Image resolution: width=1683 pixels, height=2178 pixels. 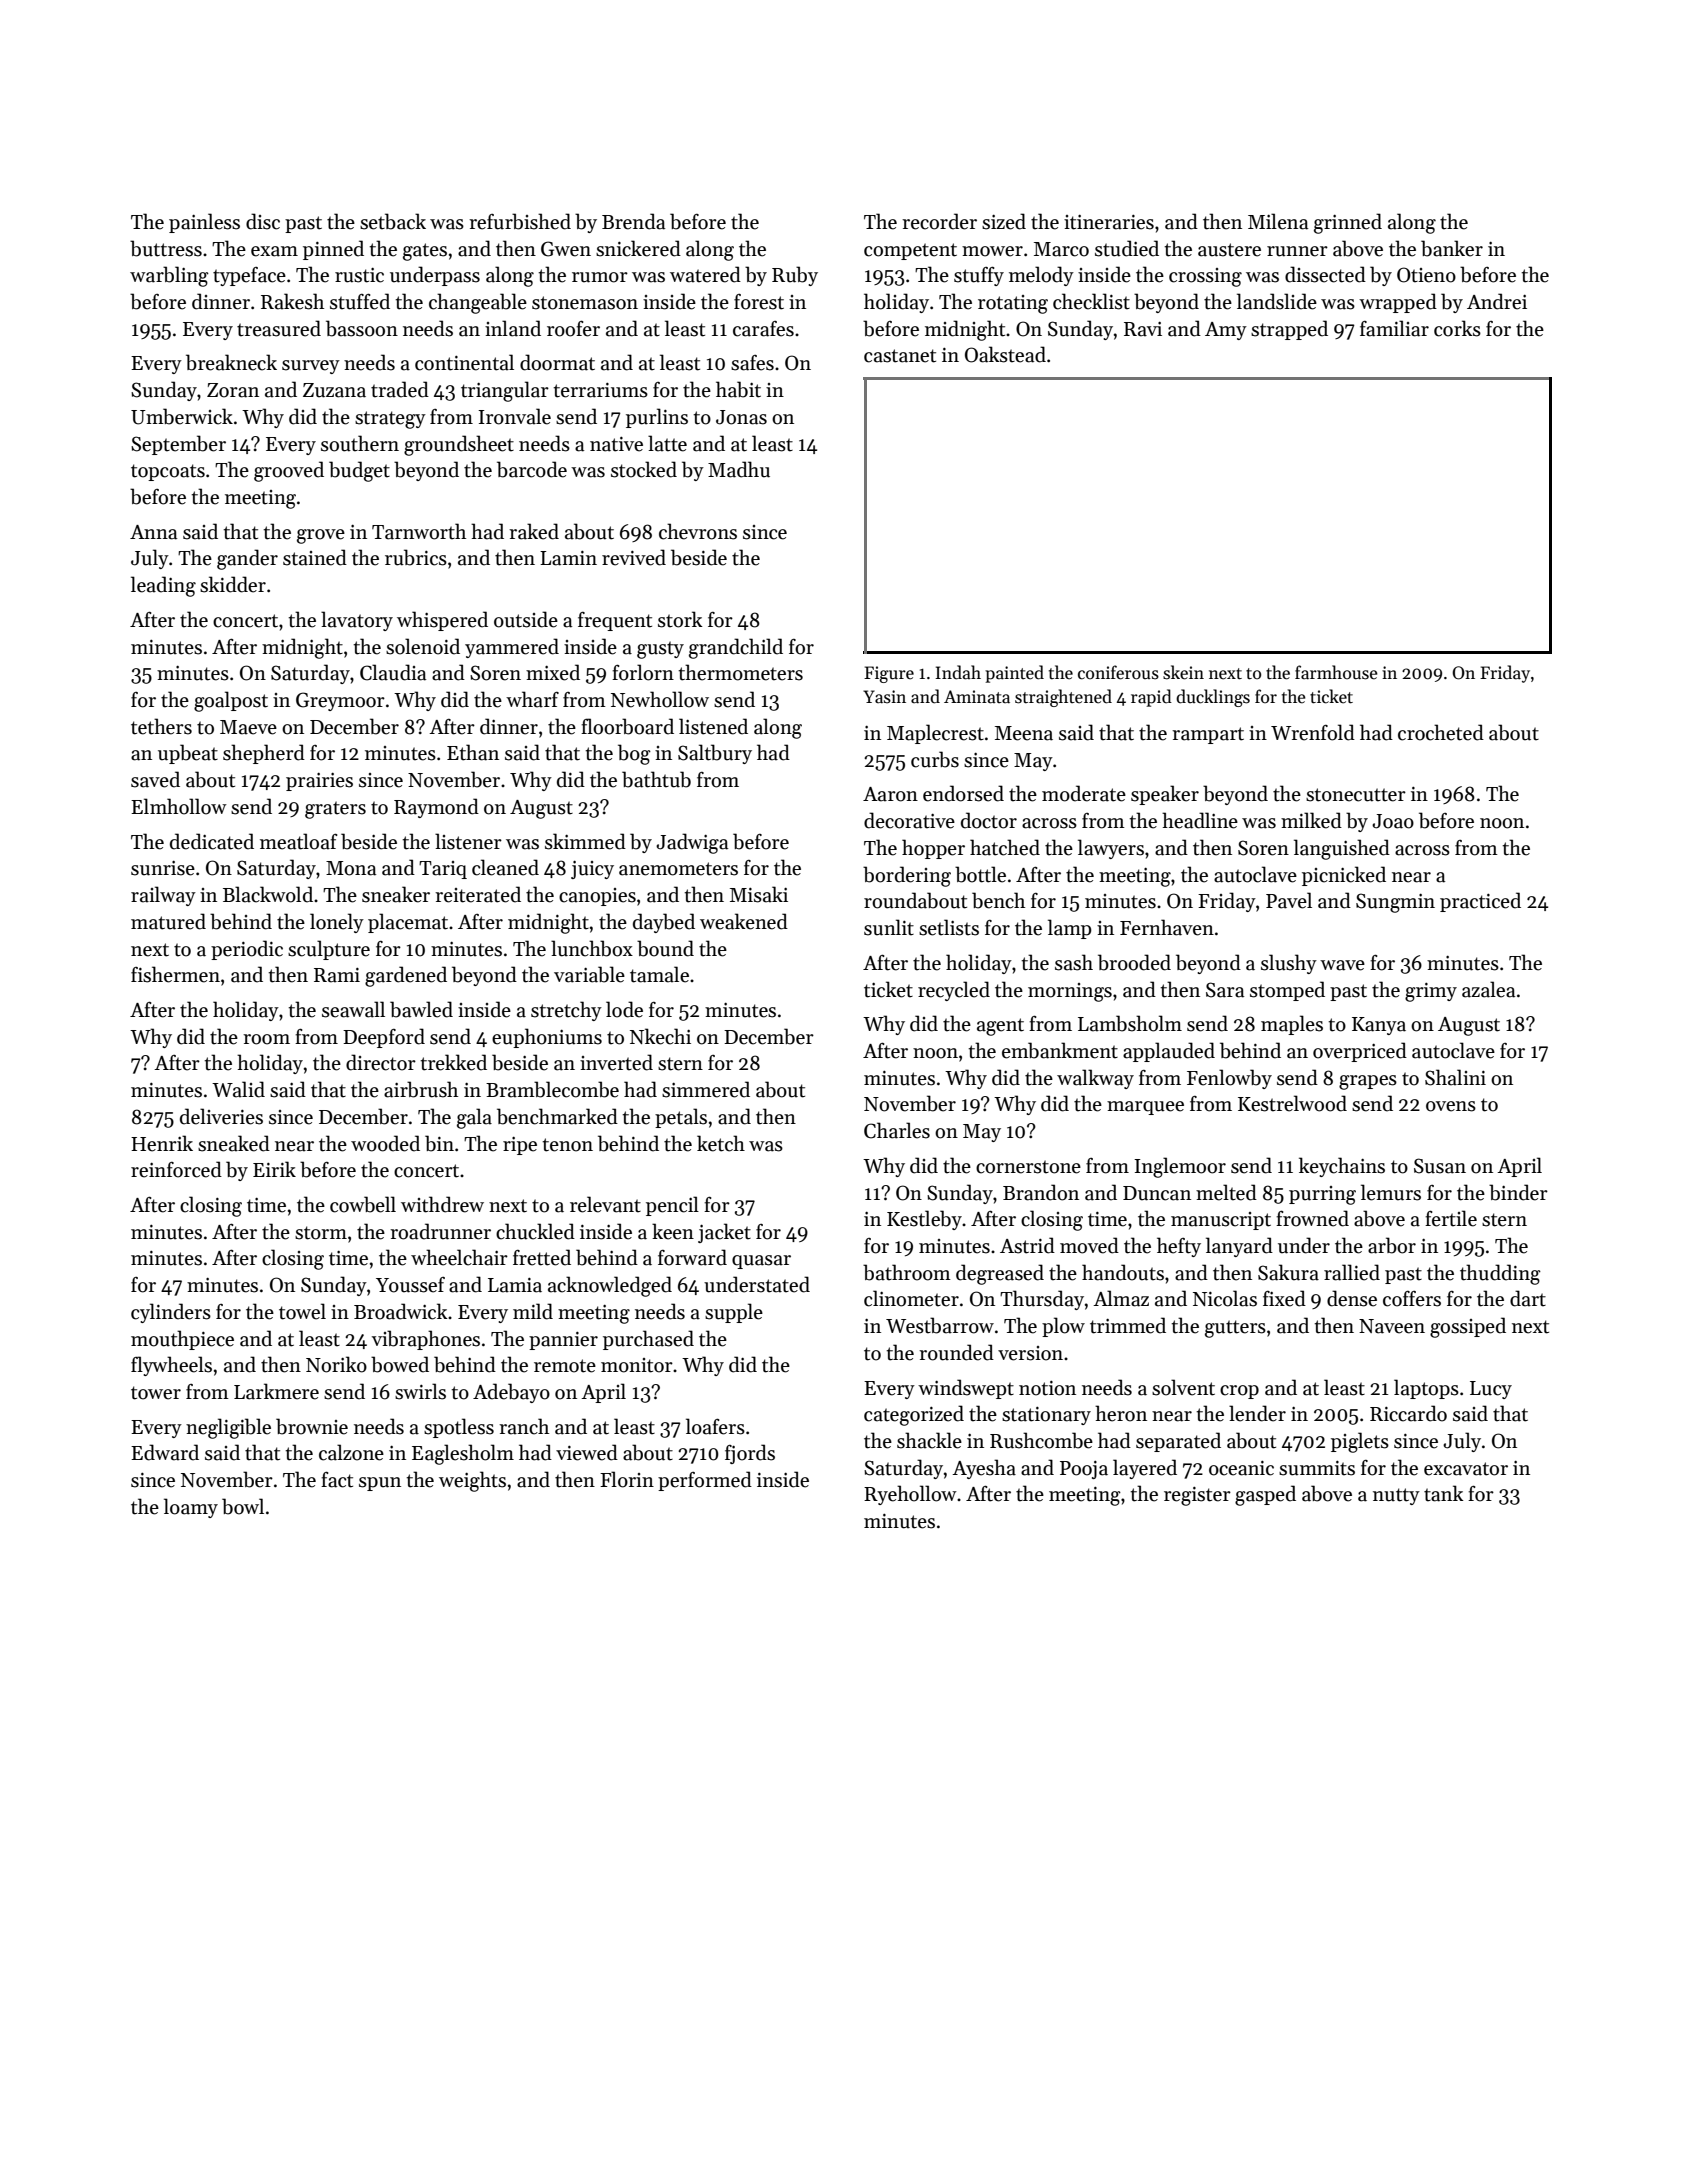 What do you see at coordinates (1289, 964) in the screenshot?
I see `slushy` at bounding box center [1289, 964].
